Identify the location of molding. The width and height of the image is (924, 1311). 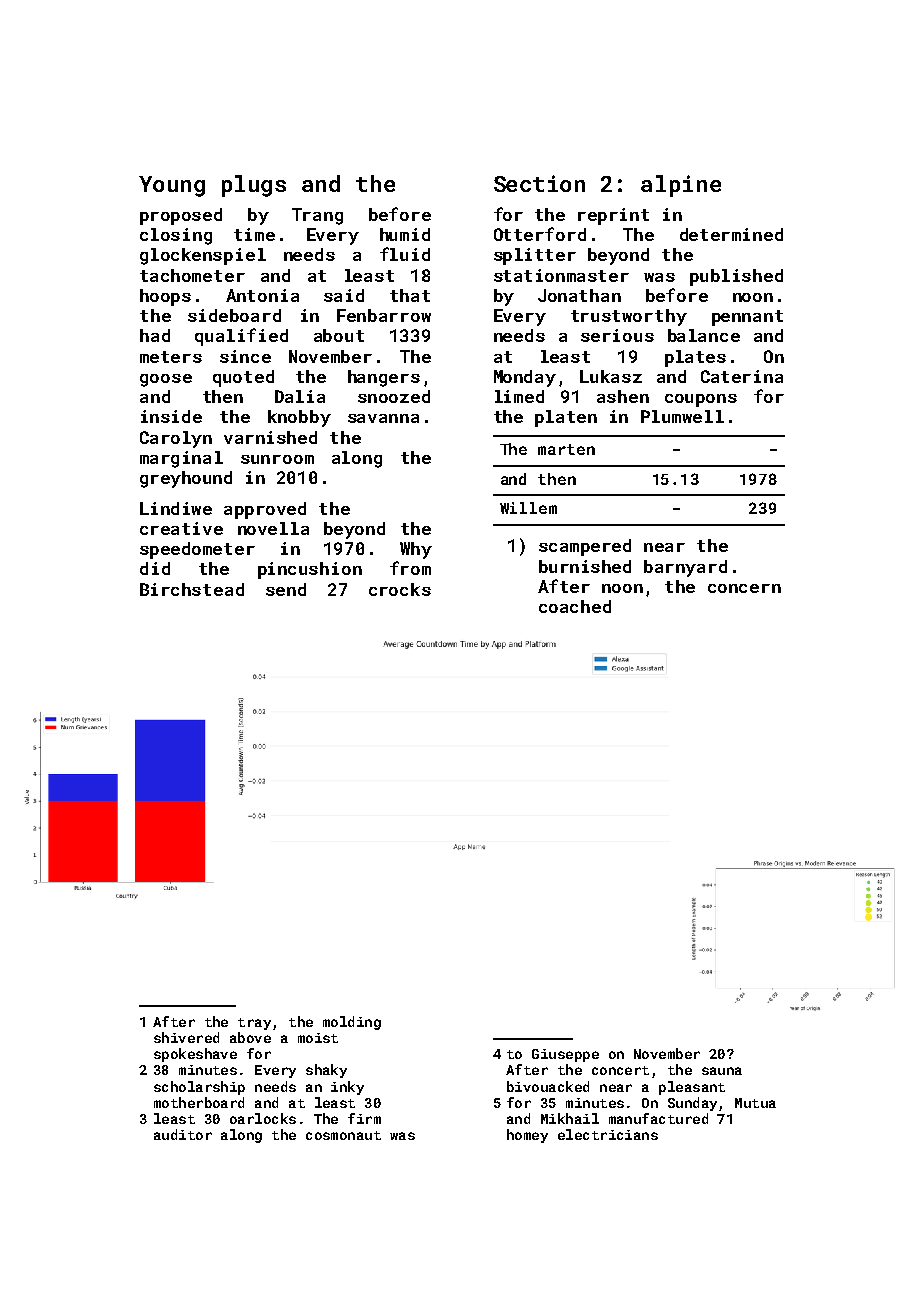
(352, 1023).
